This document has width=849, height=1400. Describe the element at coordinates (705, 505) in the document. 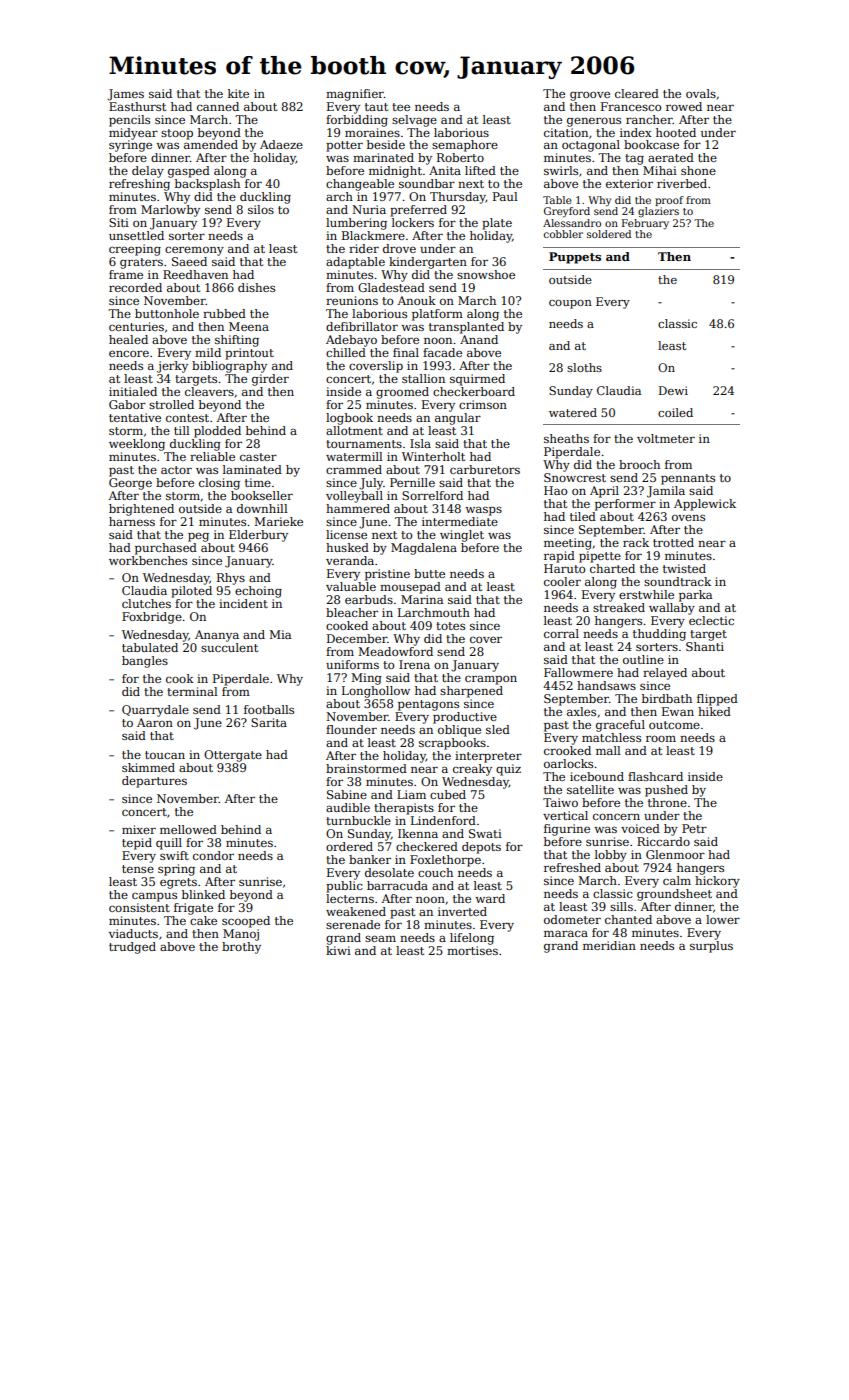

I see `Applewick` at that location.
